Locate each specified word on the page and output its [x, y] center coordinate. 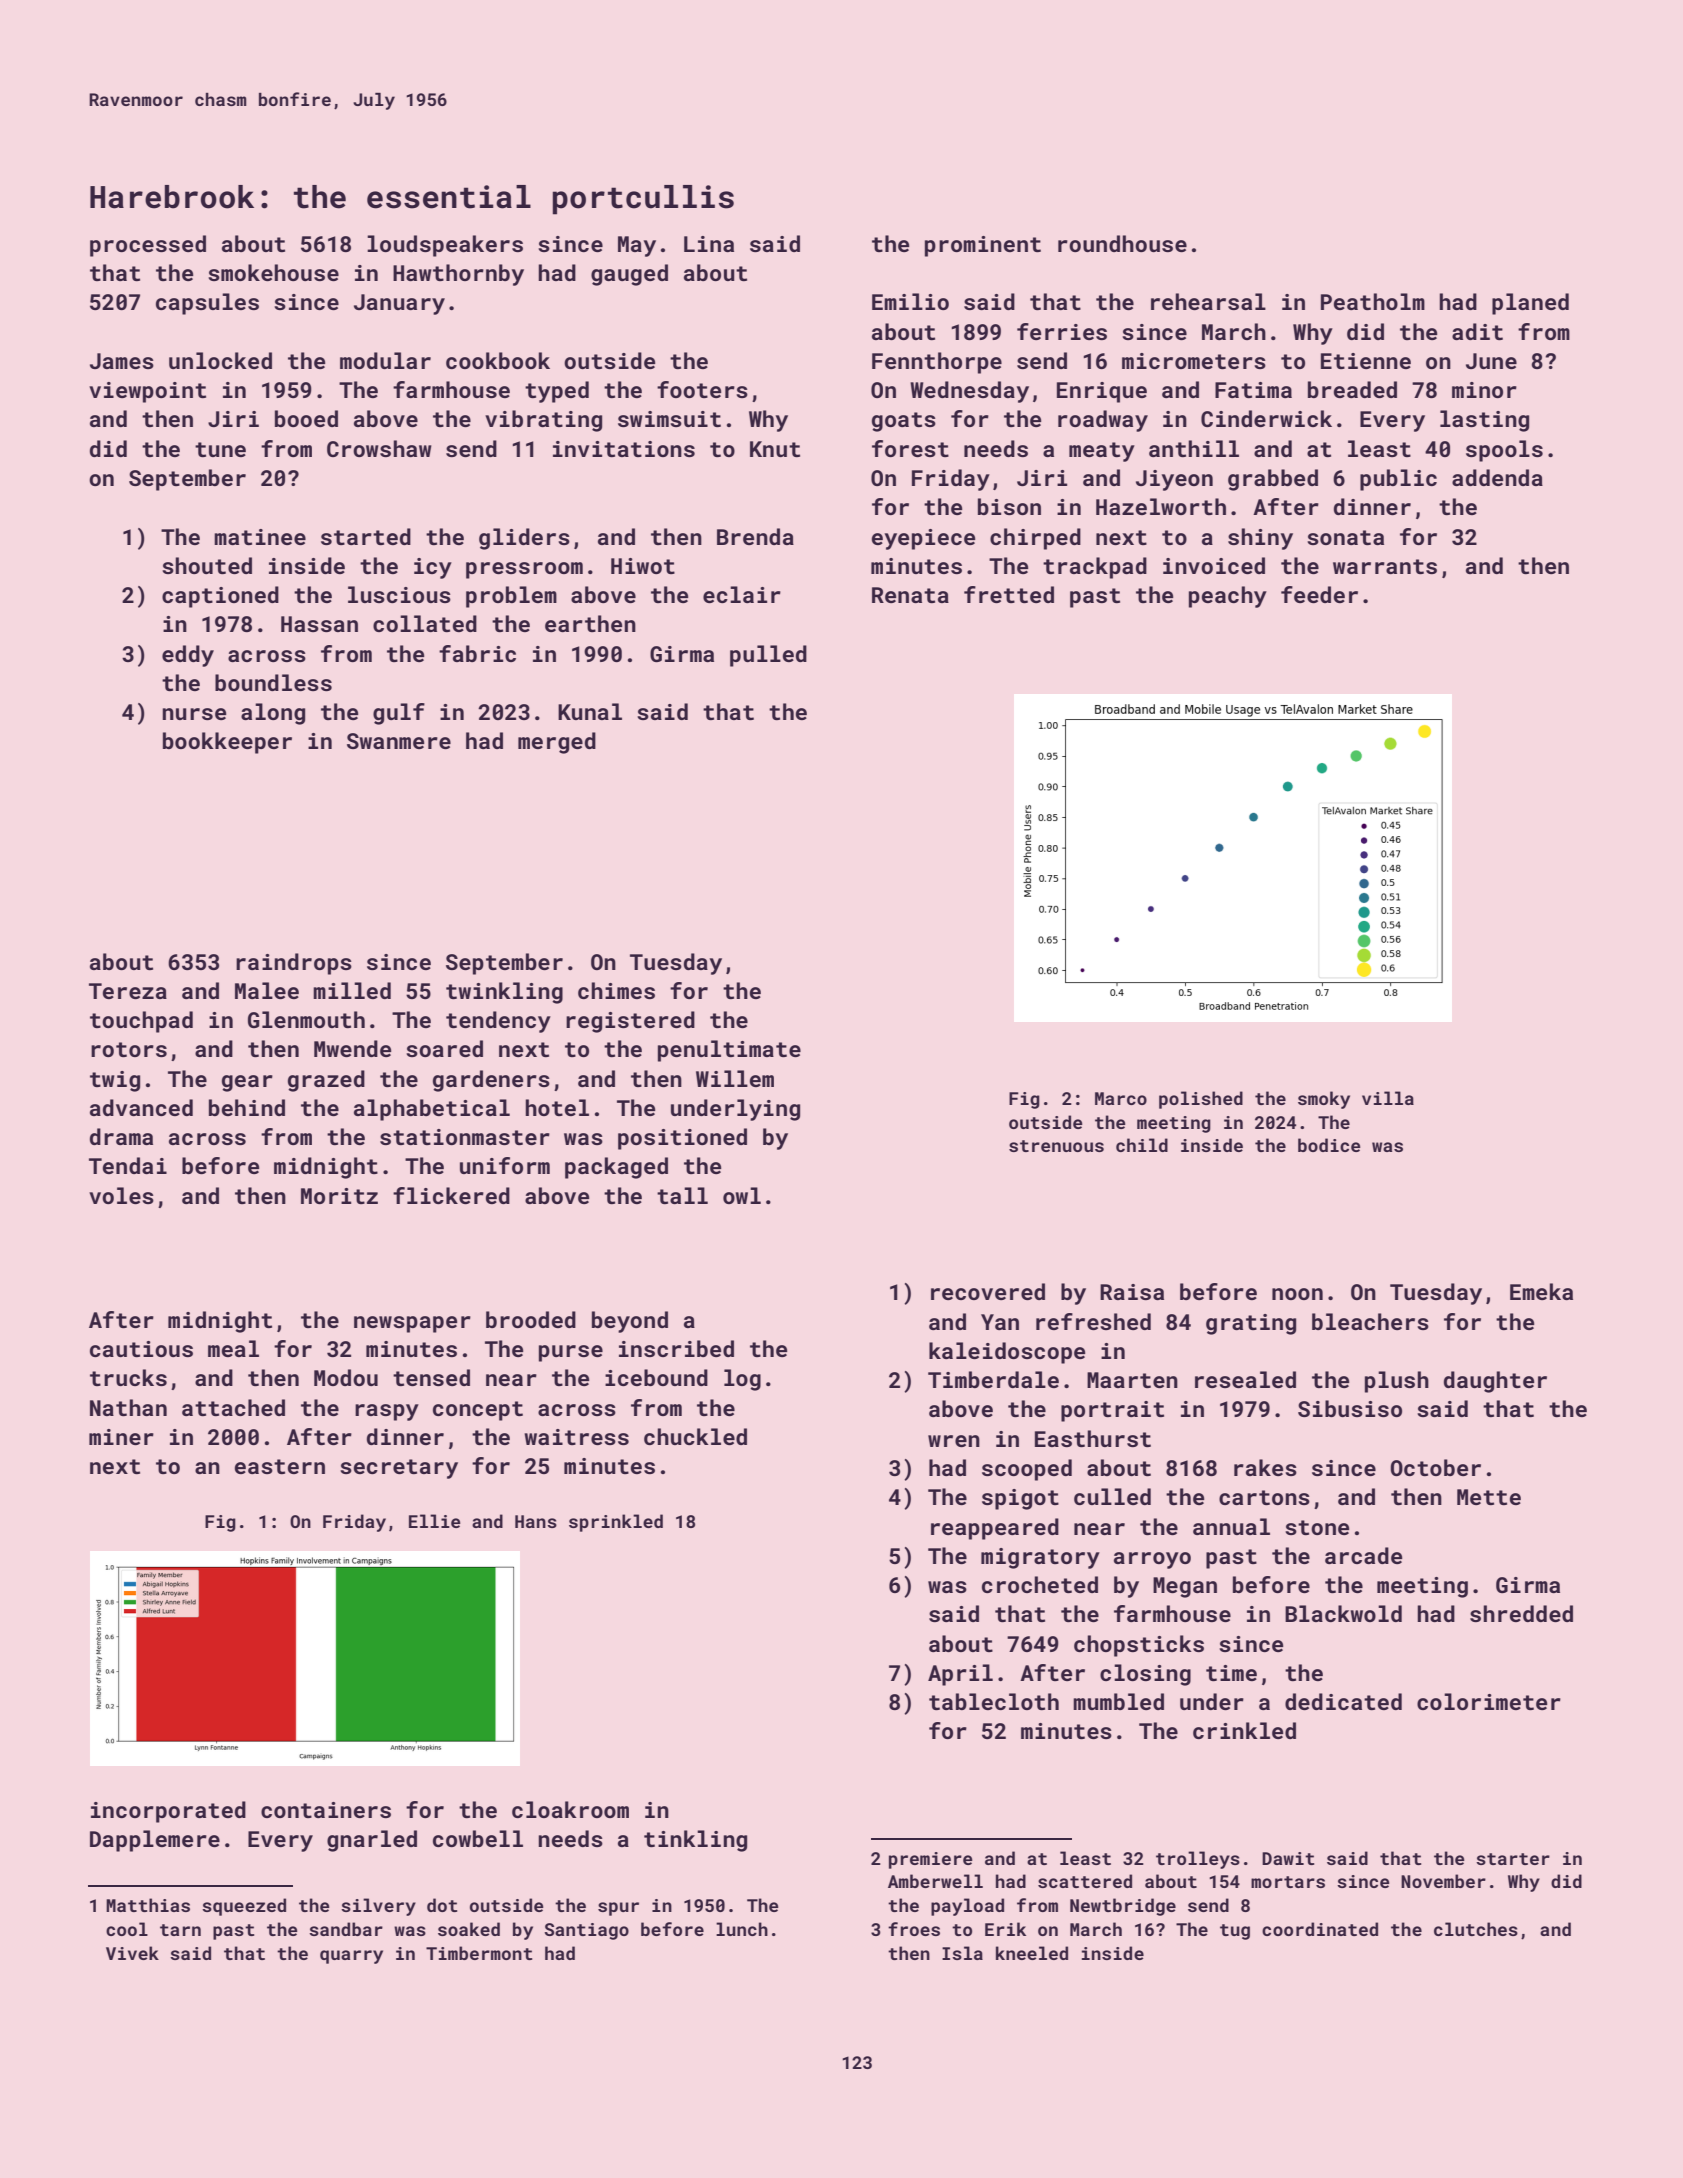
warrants [1385, 566]
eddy [188, 656]
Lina [709, 244]
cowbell [478, 1838]
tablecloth [994, 1701]
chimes [616, 990]
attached [233, 1407]
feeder [1319, 594]
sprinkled [616, 1523]
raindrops [294, 964]
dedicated [1343, 1701]
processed [148, 246]
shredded [1521, 1613]
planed [1530, 304]
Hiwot [643, 566]
